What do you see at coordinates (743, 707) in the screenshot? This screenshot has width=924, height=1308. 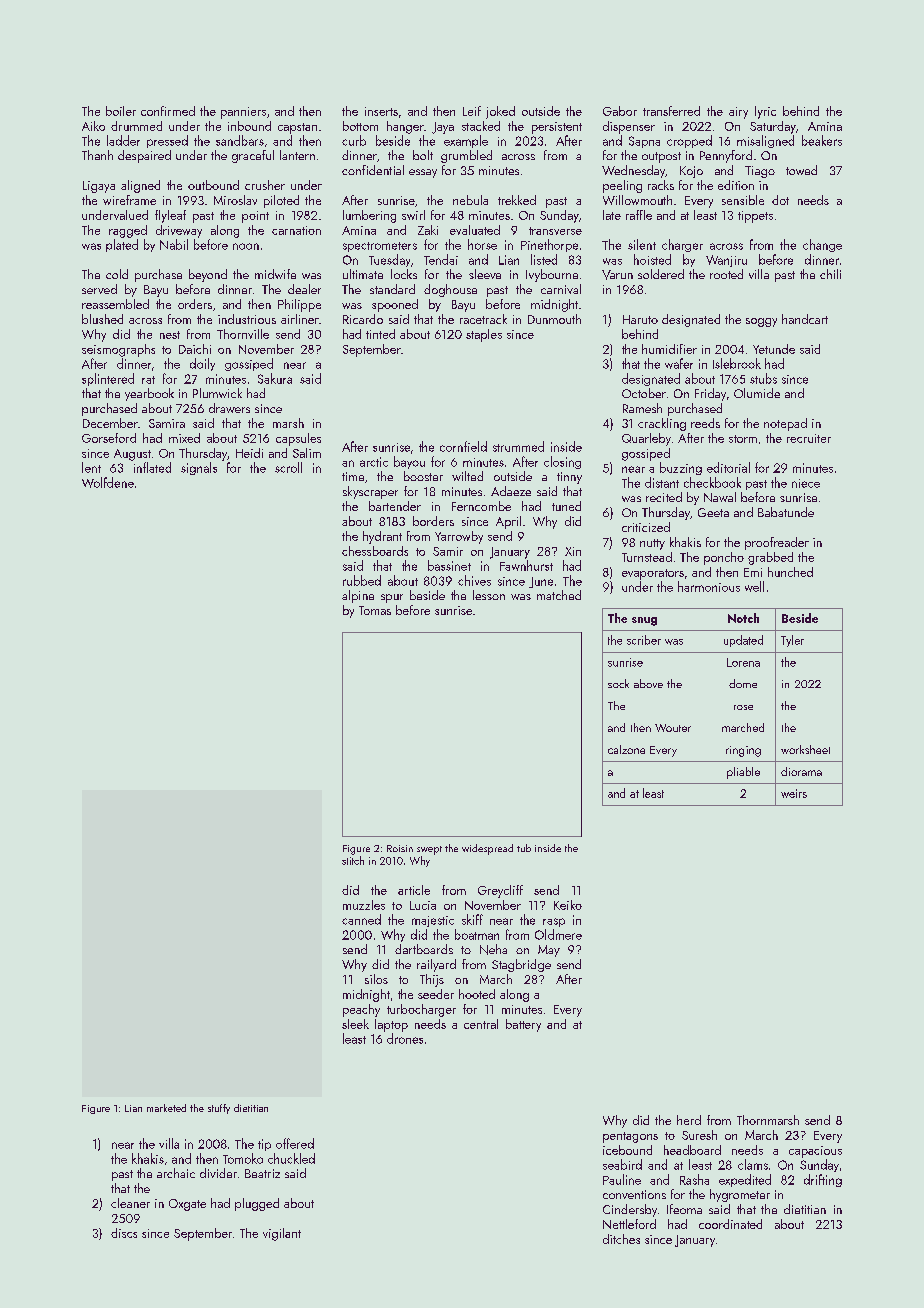 I see `rose` at bounding box center [743, 707].
